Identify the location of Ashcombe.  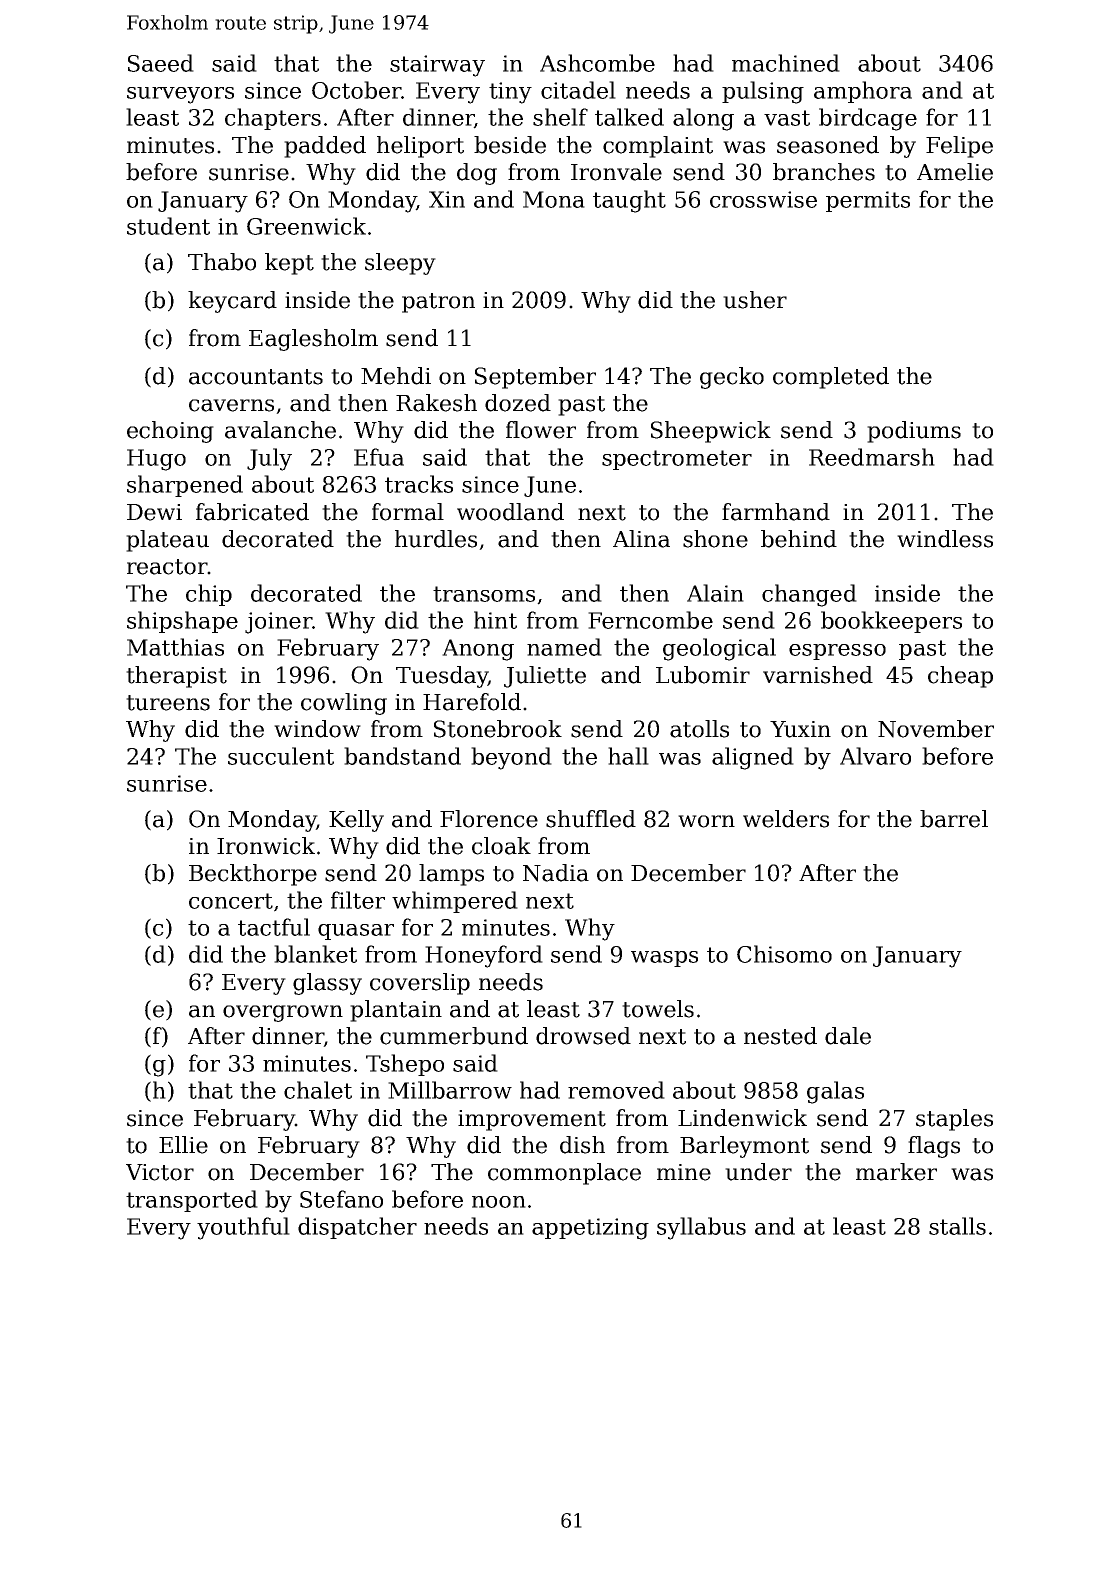
(597, 63).
